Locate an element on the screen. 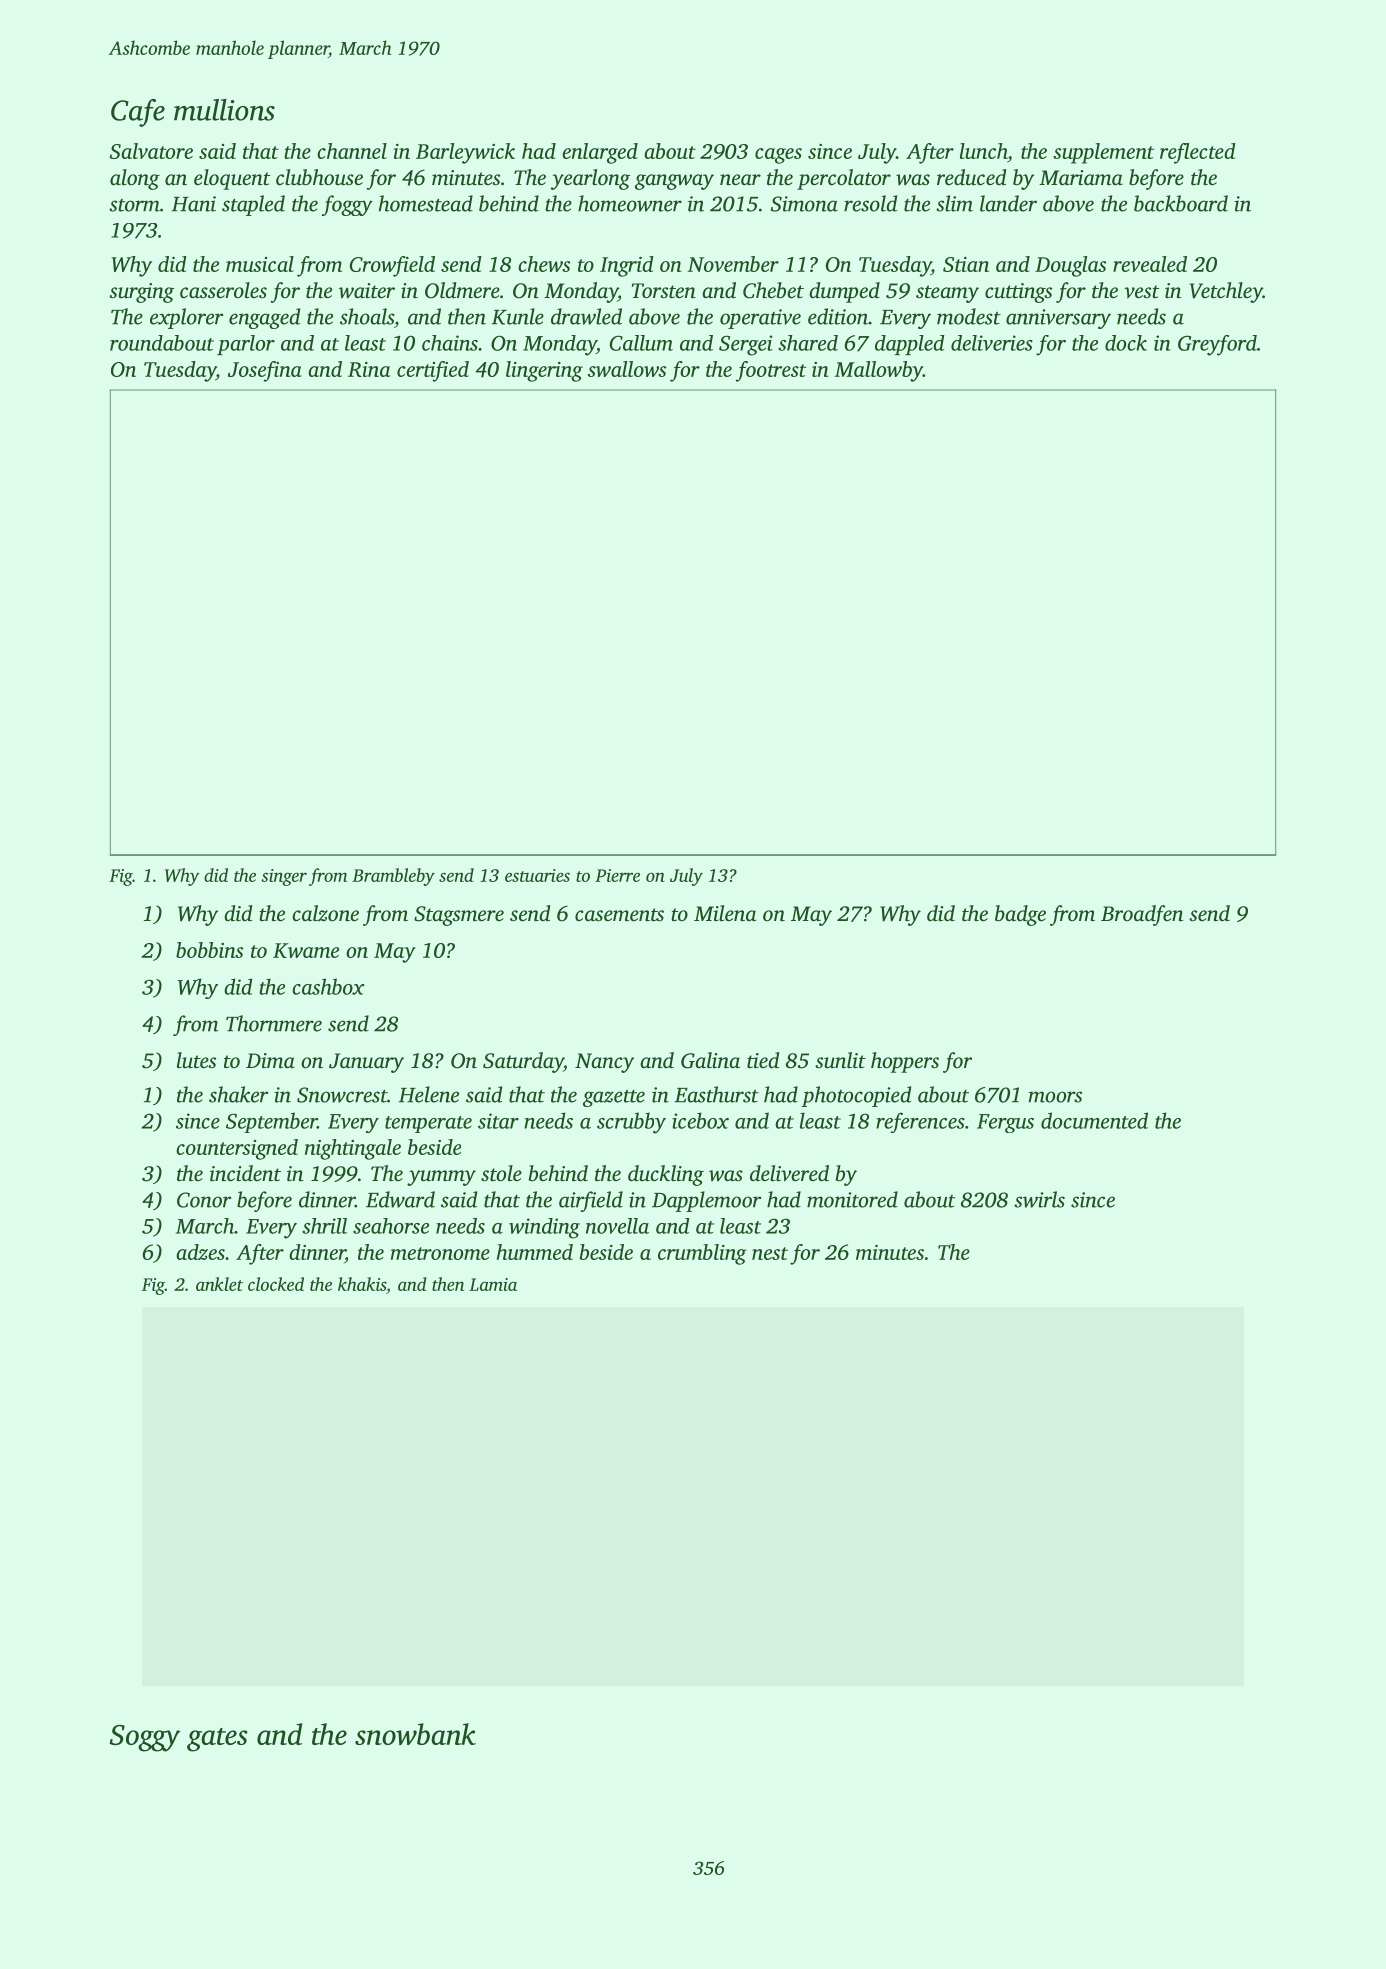  scrubby is located at coordinates (631, 1123).
